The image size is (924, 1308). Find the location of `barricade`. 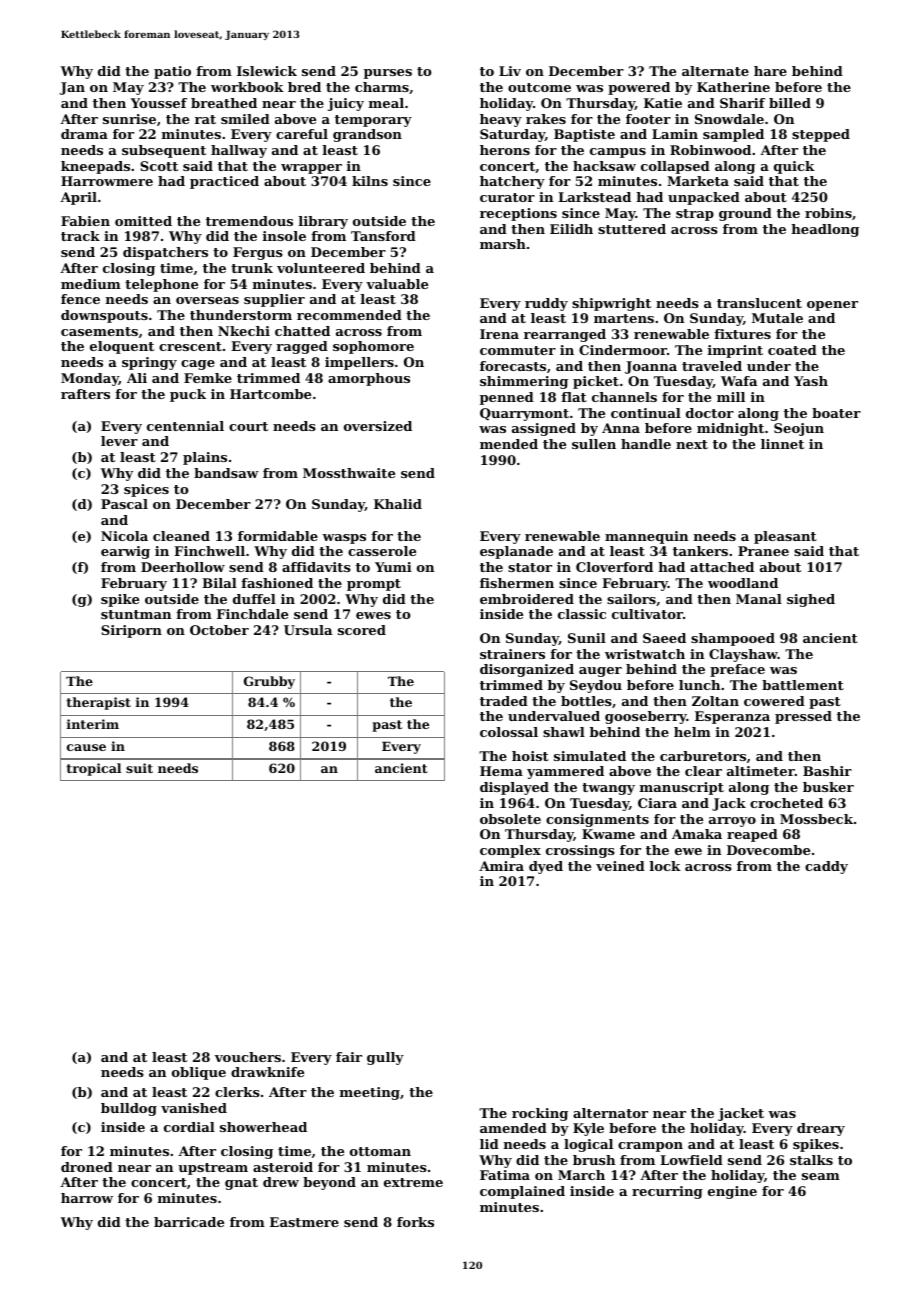

barricade is located at coordinates (189, 1222).
